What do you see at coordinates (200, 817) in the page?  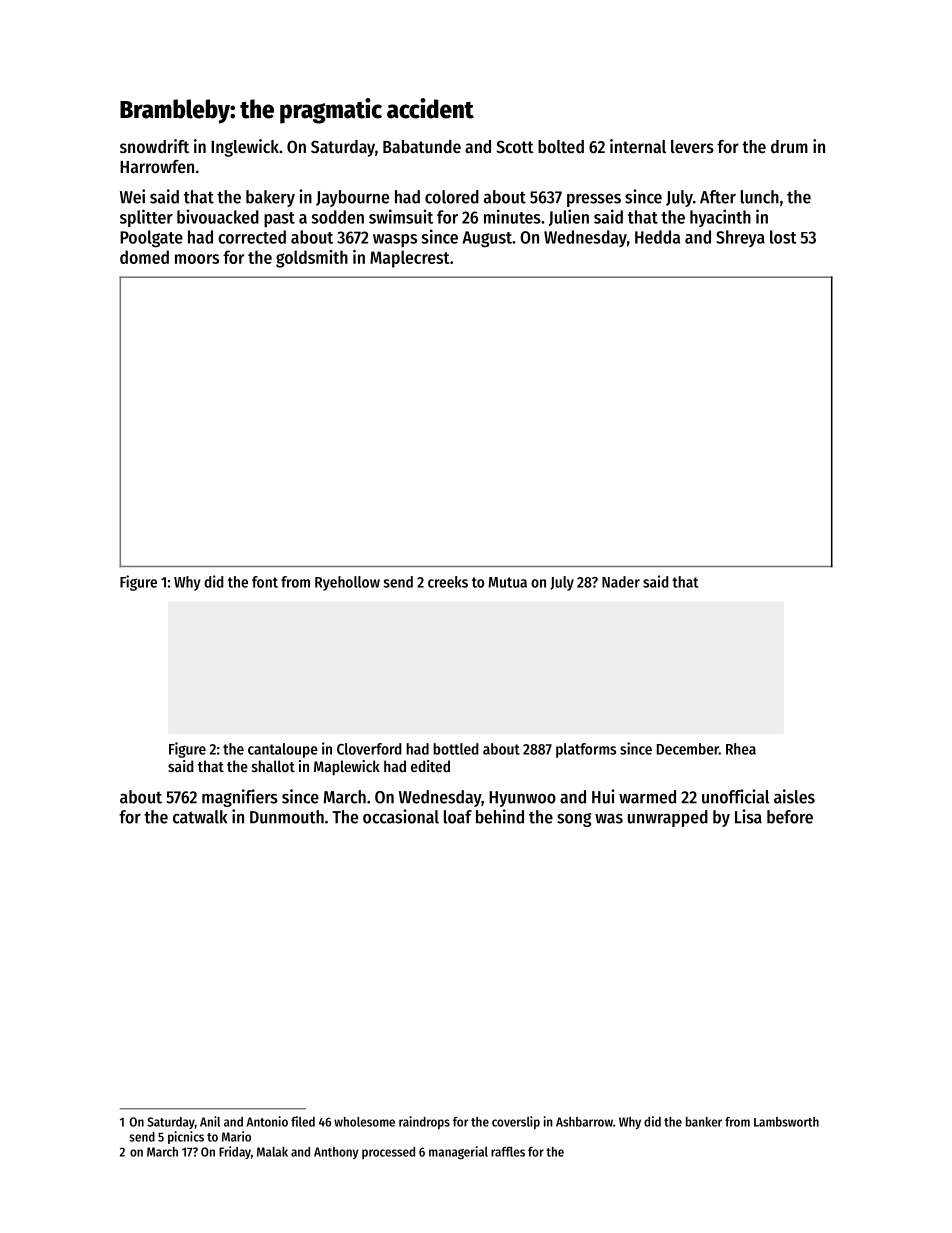 I see `catwalk` at bounding box center [200, 817].
